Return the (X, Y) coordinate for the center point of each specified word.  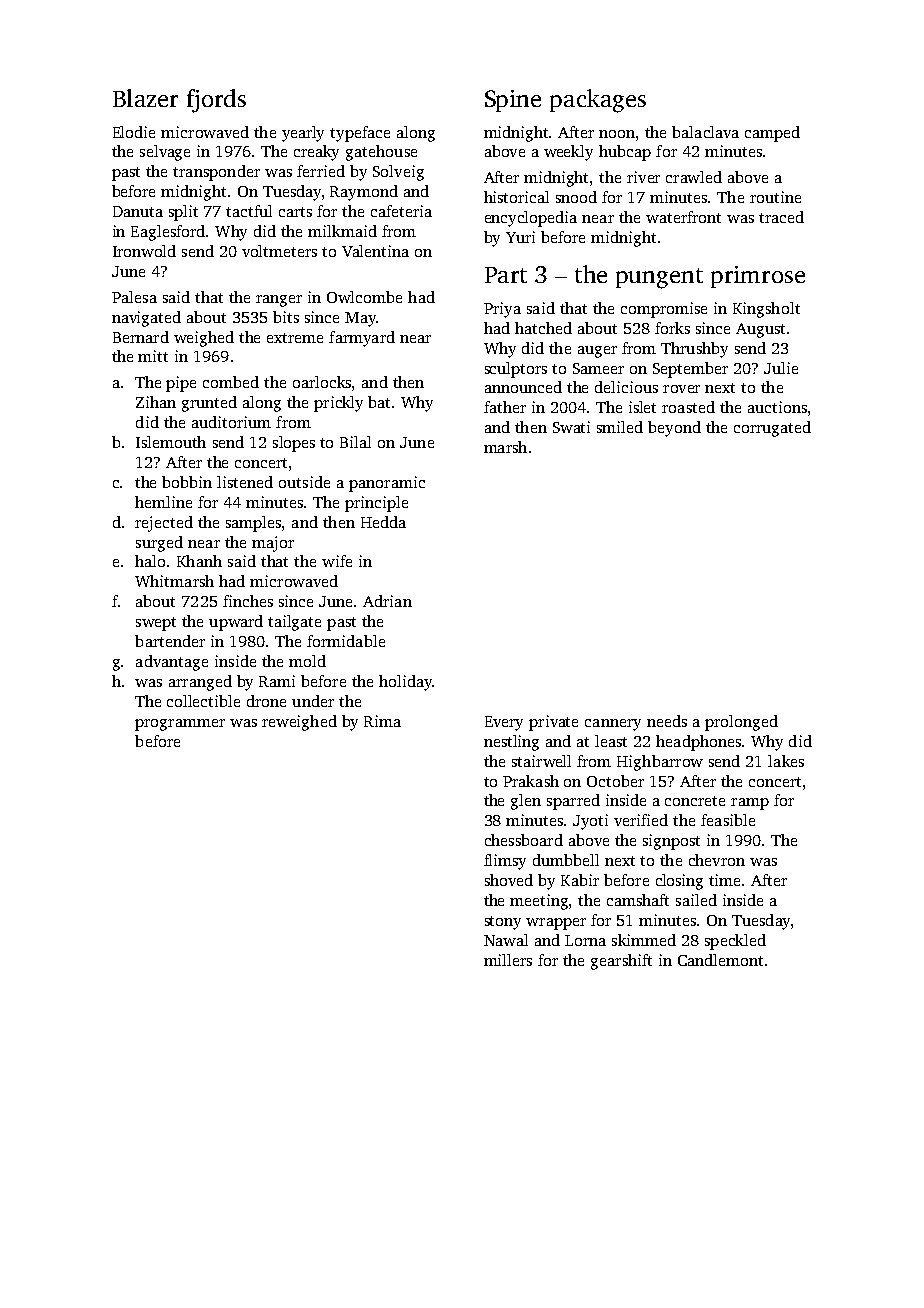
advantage (172, 663)
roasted (688, 407)
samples (253, 524)
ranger (279, 301)
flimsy (505, 862)
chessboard (524, 840)
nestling (511, 743)
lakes (786, 761)
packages (598, 101)
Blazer (145, 98)
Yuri (520, 237)
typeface (360, 134)
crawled (694, 177)
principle (376, 504)
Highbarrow (660, 763)
